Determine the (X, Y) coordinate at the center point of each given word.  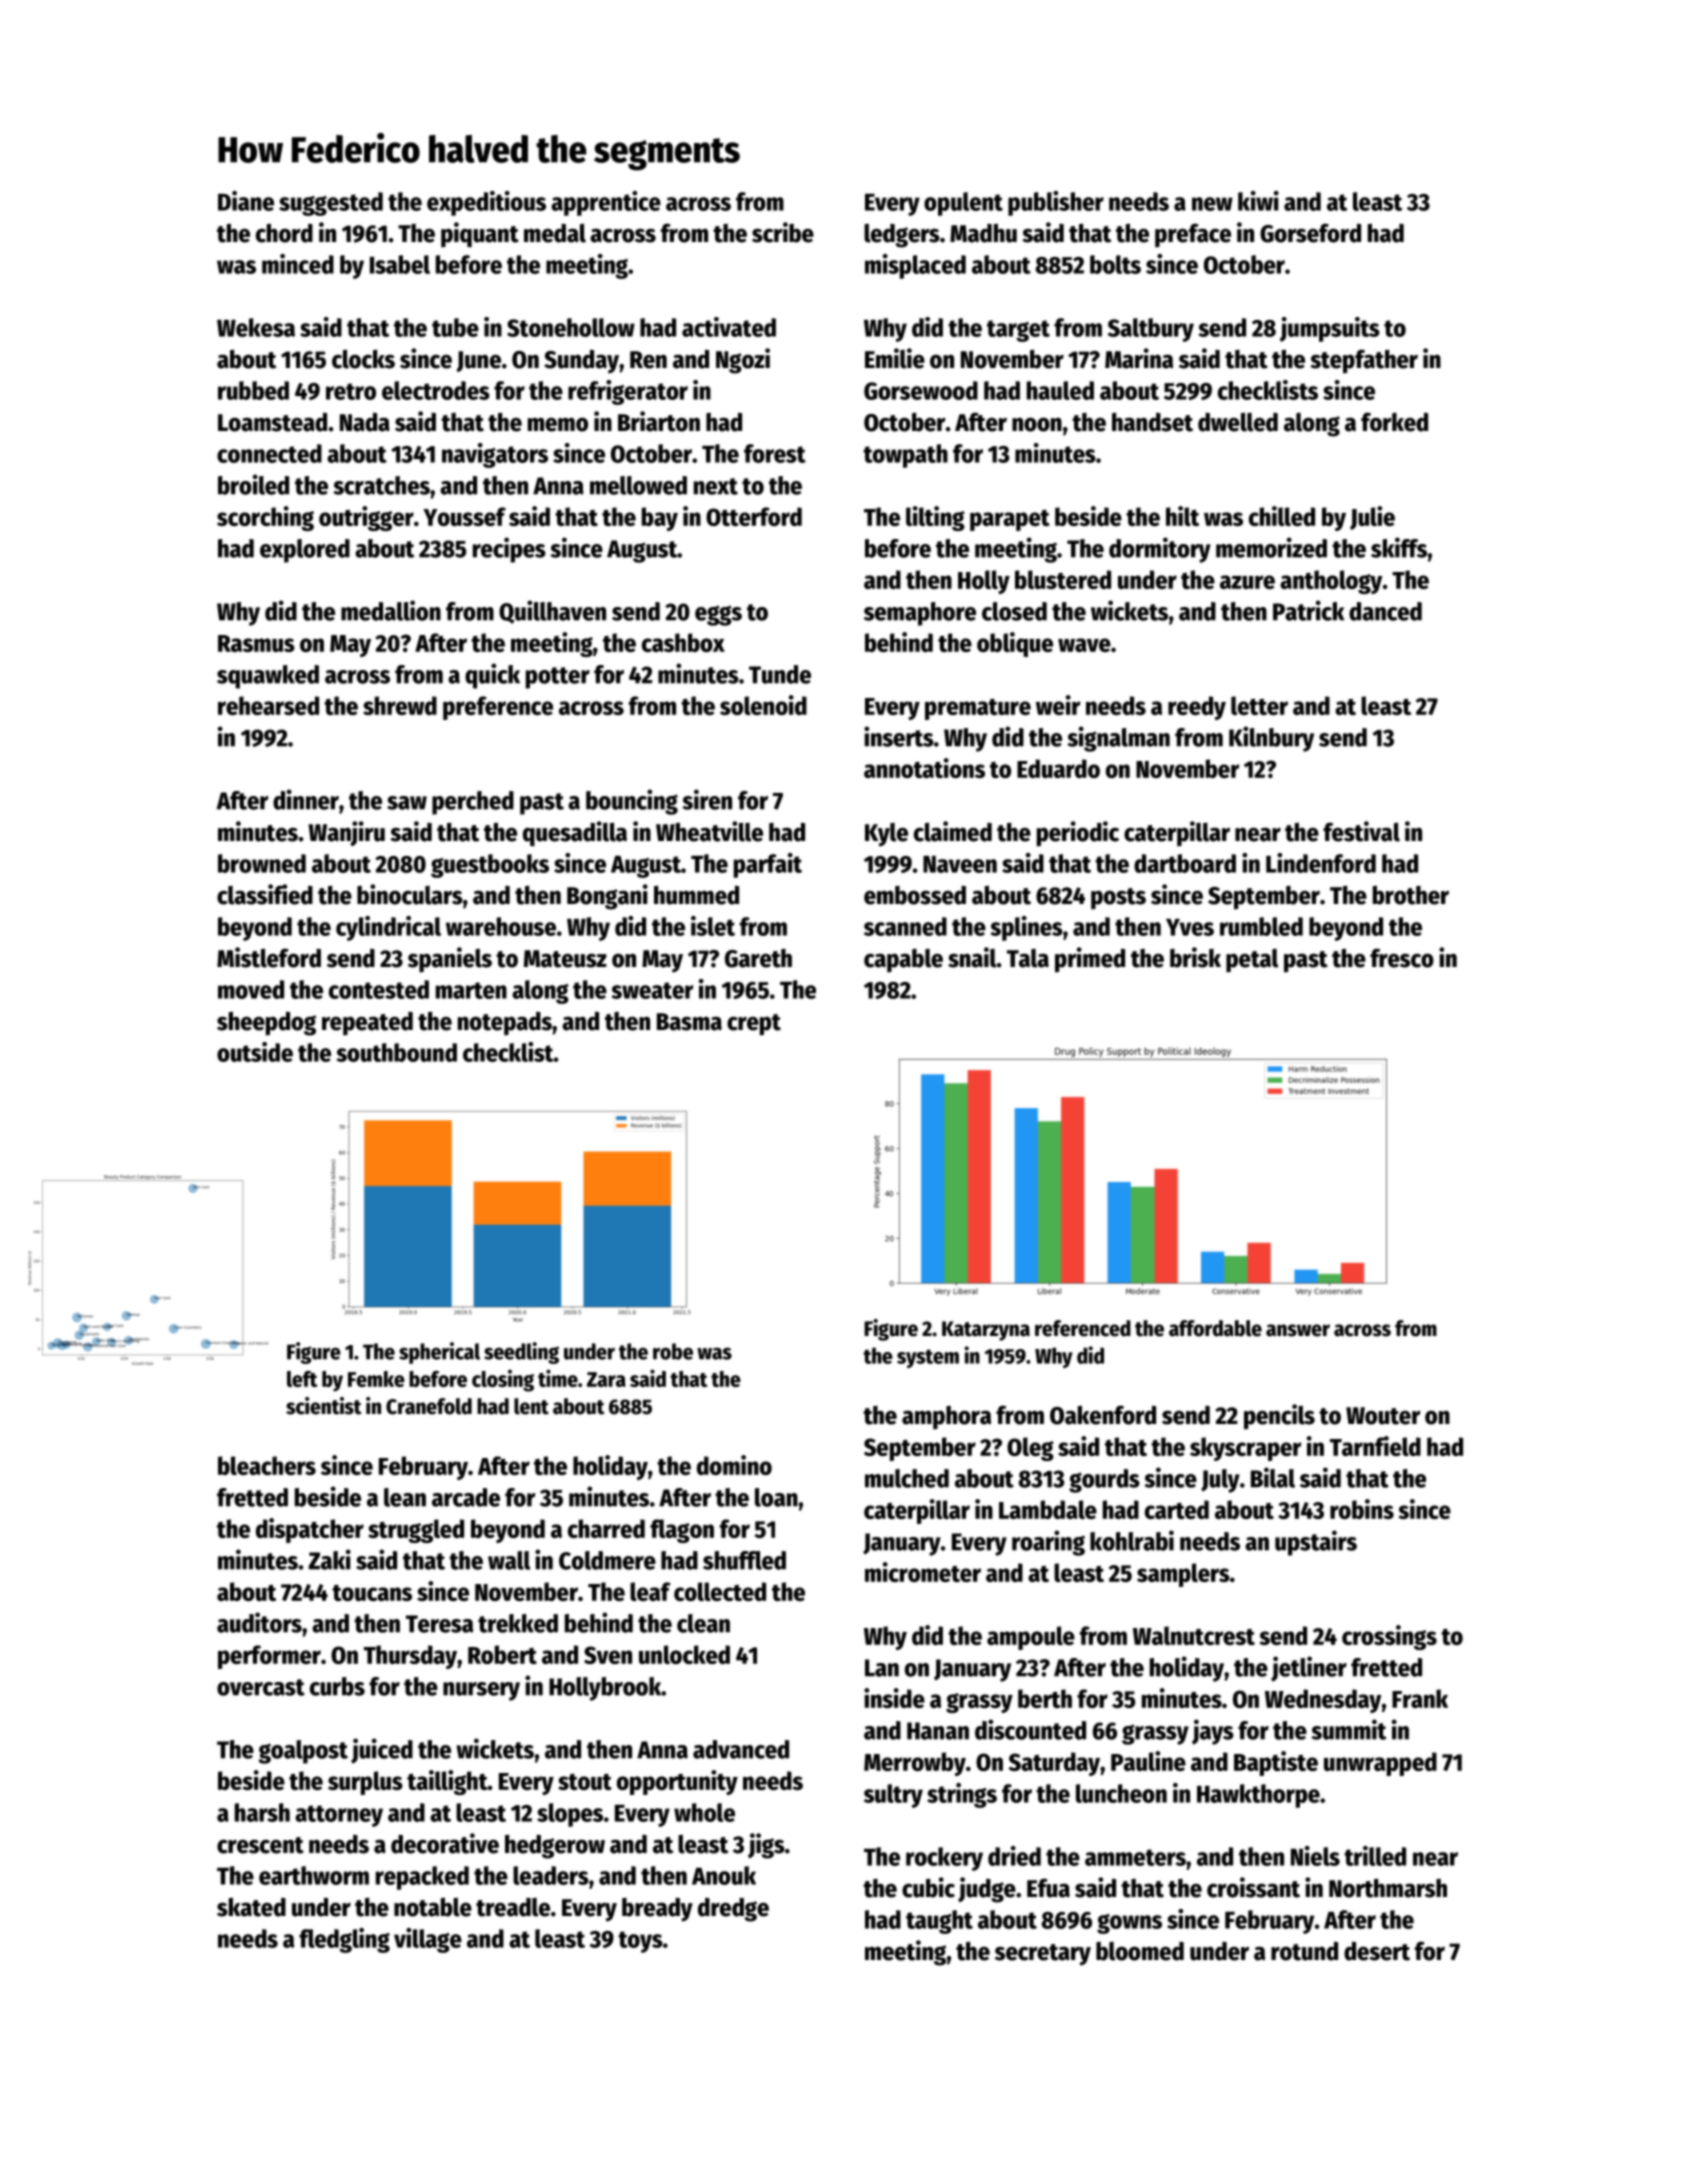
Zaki (329, 1559)
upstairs (1316, 1543)
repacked (422, 1878)
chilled (1282, 516)
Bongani (607, 897)
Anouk (724, 1875)
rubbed (253, 390)
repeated (367, 1024)
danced (1385, 611)
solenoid (763, 705)
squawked (268, 677)
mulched (907, 1478)
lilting (935, 518)
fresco (1402, 958)
